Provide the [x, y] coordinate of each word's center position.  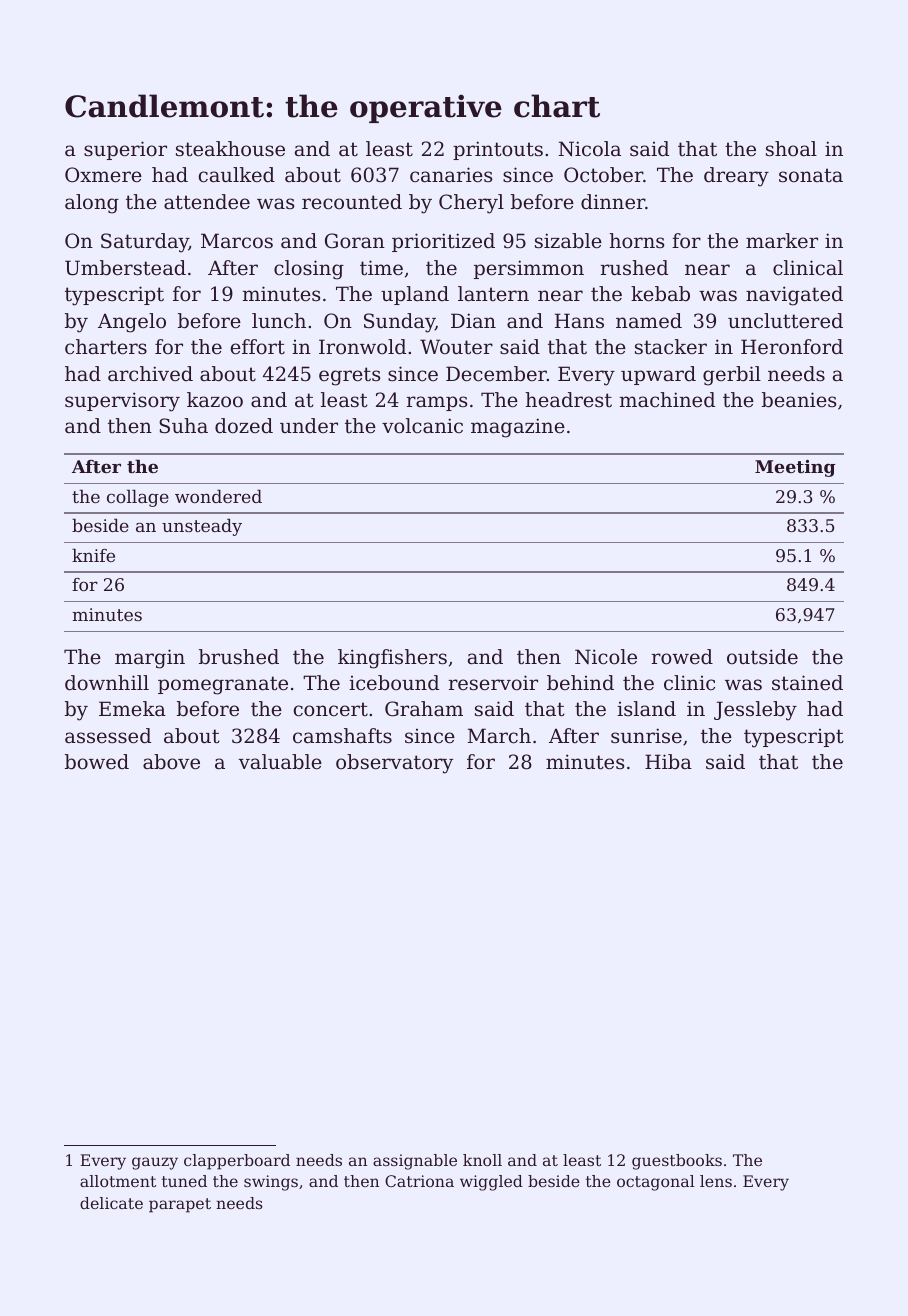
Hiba [668, 761]
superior [125, 150]
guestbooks [677, 1162]
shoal [791, 149]
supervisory [122, 402]
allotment [118, 1181]
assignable [415, 1162]
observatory [394, 764]
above [171, 762]
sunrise [646, 735]
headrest [568, 400]
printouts [498, 150]
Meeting [795, 468]
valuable [280, 762]
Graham [424, 709]
